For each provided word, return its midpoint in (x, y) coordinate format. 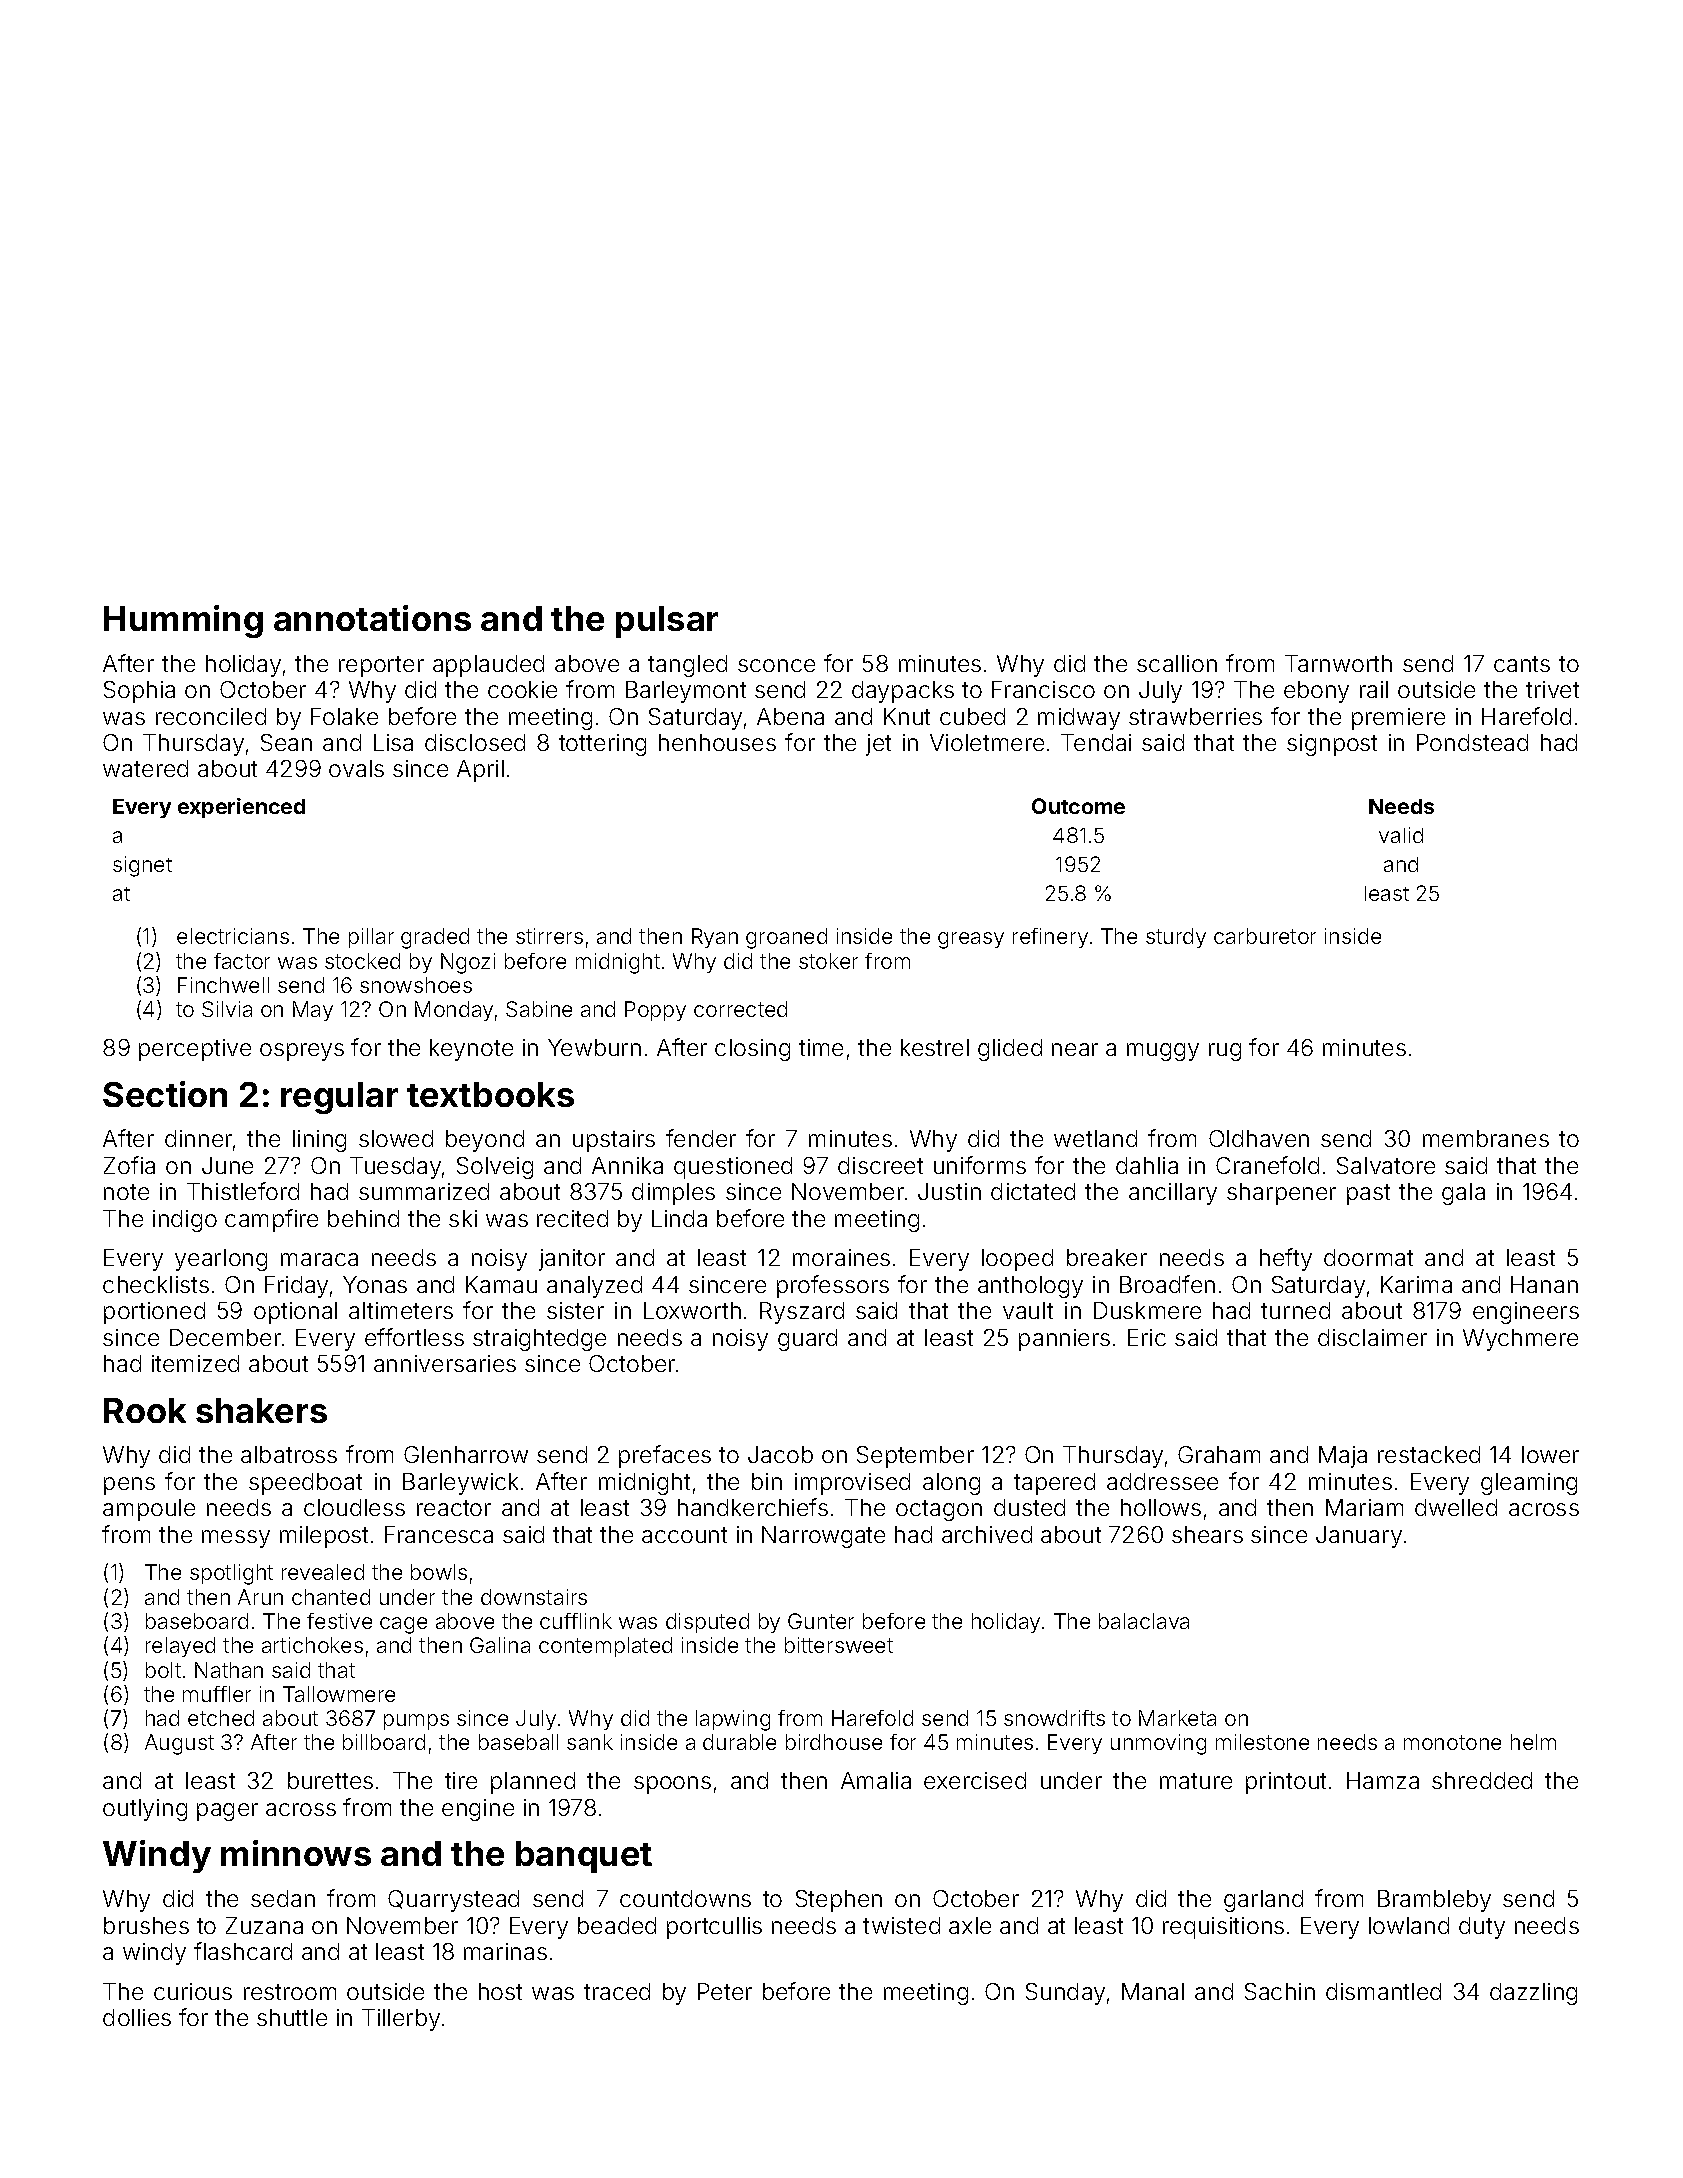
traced (617, 1991)
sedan (283, 1898)
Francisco (1043, 689)
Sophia (139, 692)
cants (1522, 664)
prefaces (665, 1456)
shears (1207, 1534)
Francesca (439, 1534)
